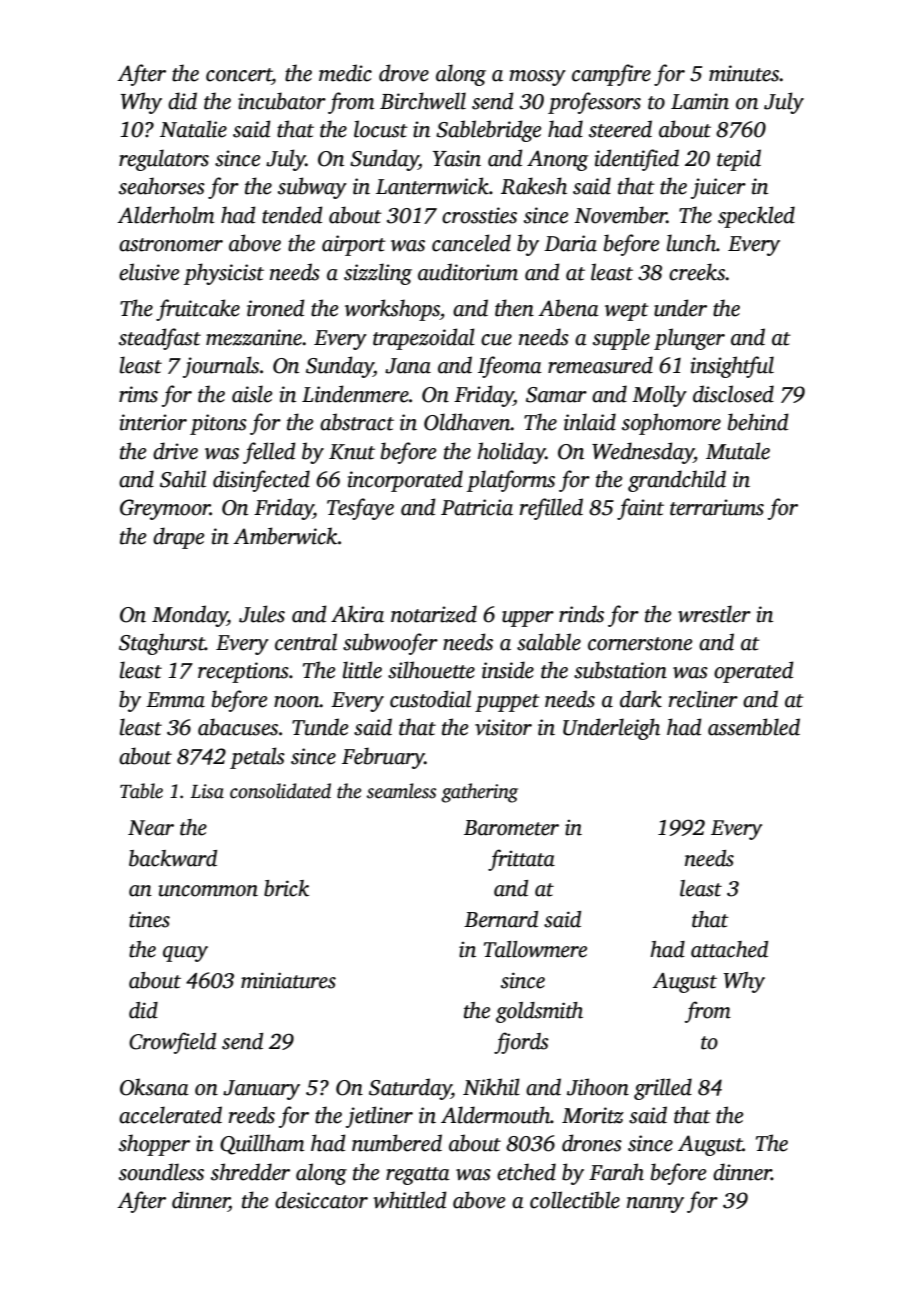 The height and width of the screenshot is (1311, 924). What do you see at coordinates (355, 394) in the screenshot?
I see `Lindenmere` at bounding box center [355, 394].
